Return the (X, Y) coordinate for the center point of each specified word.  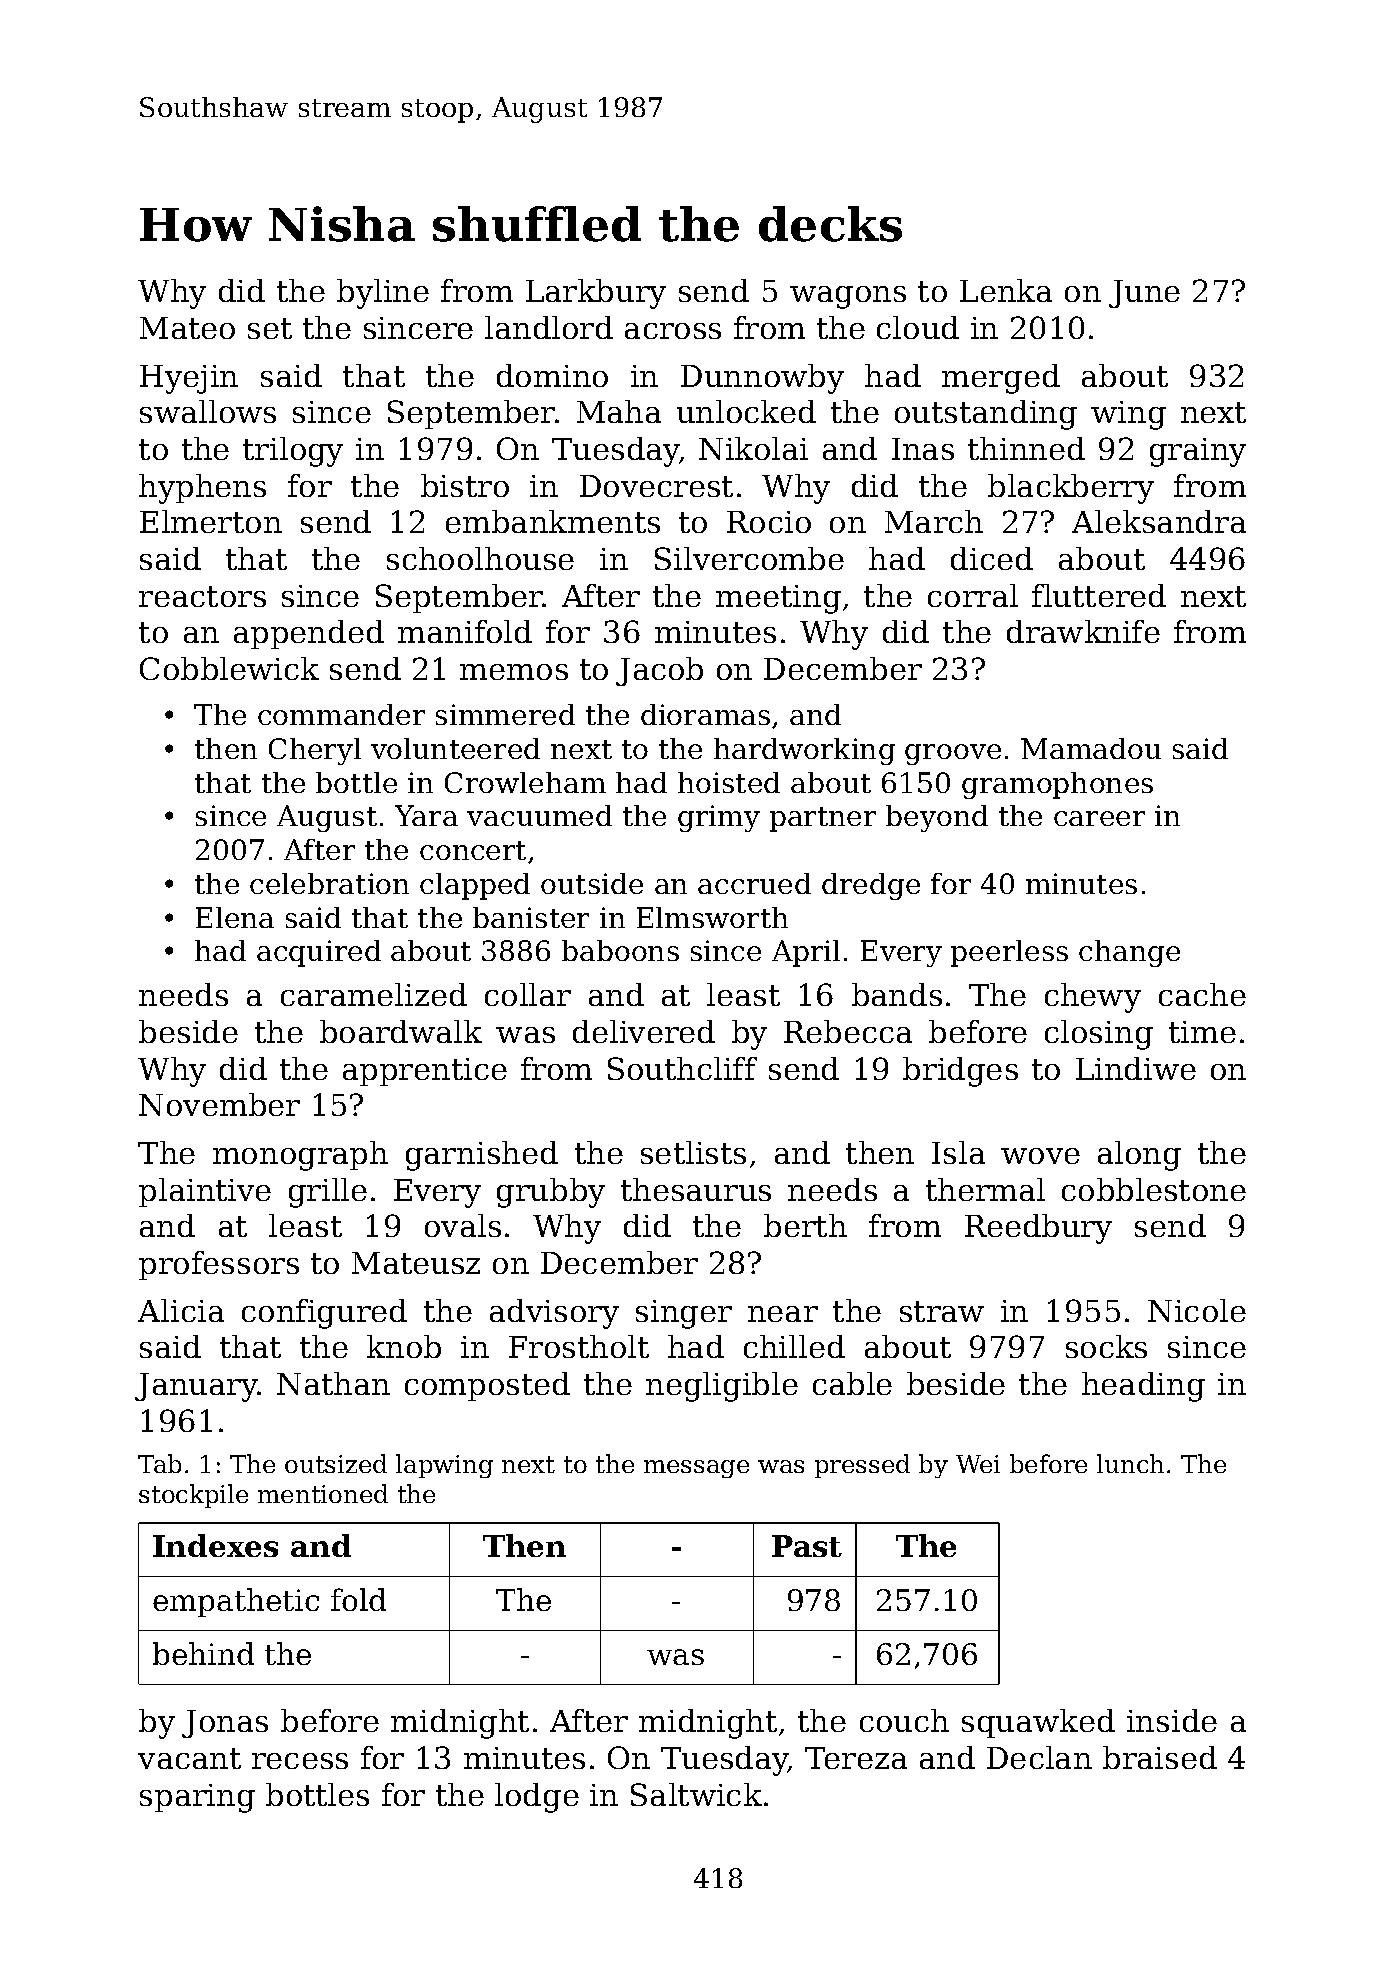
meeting (778, 599)
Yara (426, 815)
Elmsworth (712, 917)
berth (805, 1225)
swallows (208, 411)
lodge (537, 1798)
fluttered (1099, 595)
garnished (482, 1156)
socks (1106, 1346)
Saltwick (696, 1794)
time (1202, 1032)
